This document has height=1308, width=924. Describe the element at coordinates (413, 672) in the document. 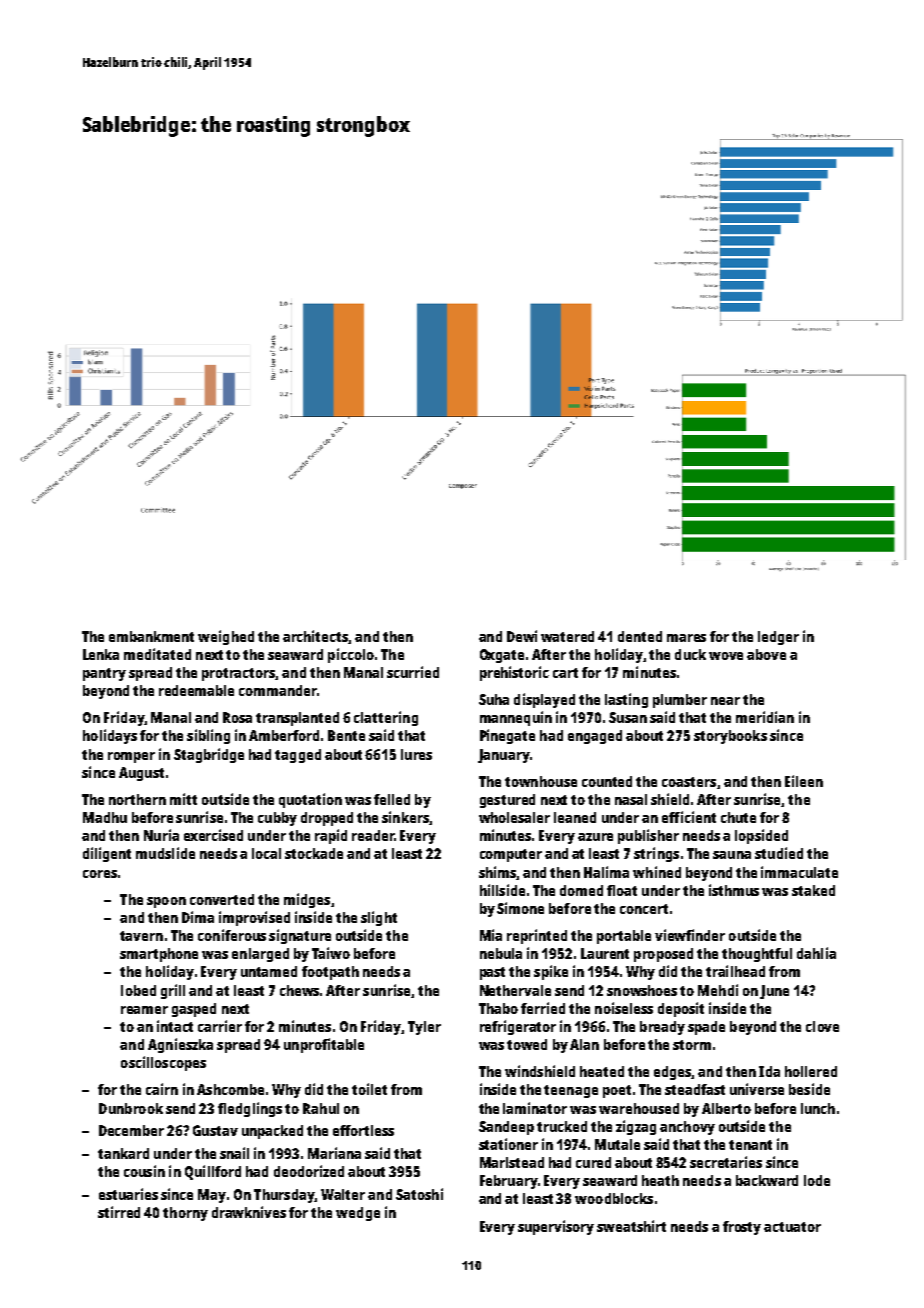

I see `scurried` at that location.
